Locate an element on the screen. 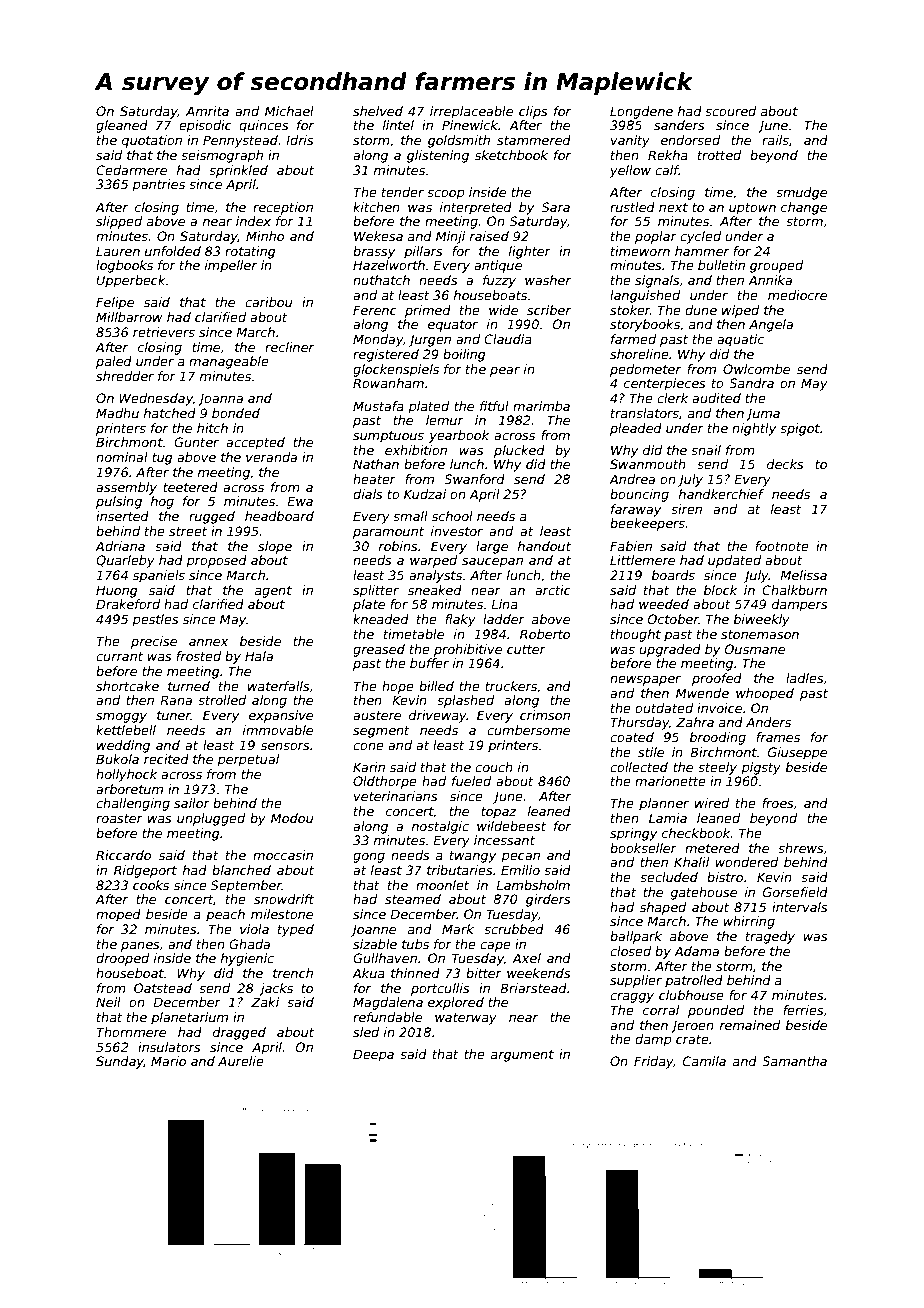 The height and width of the screenshot is (1308, 924). shelved is located at coordinates (378, 111).
